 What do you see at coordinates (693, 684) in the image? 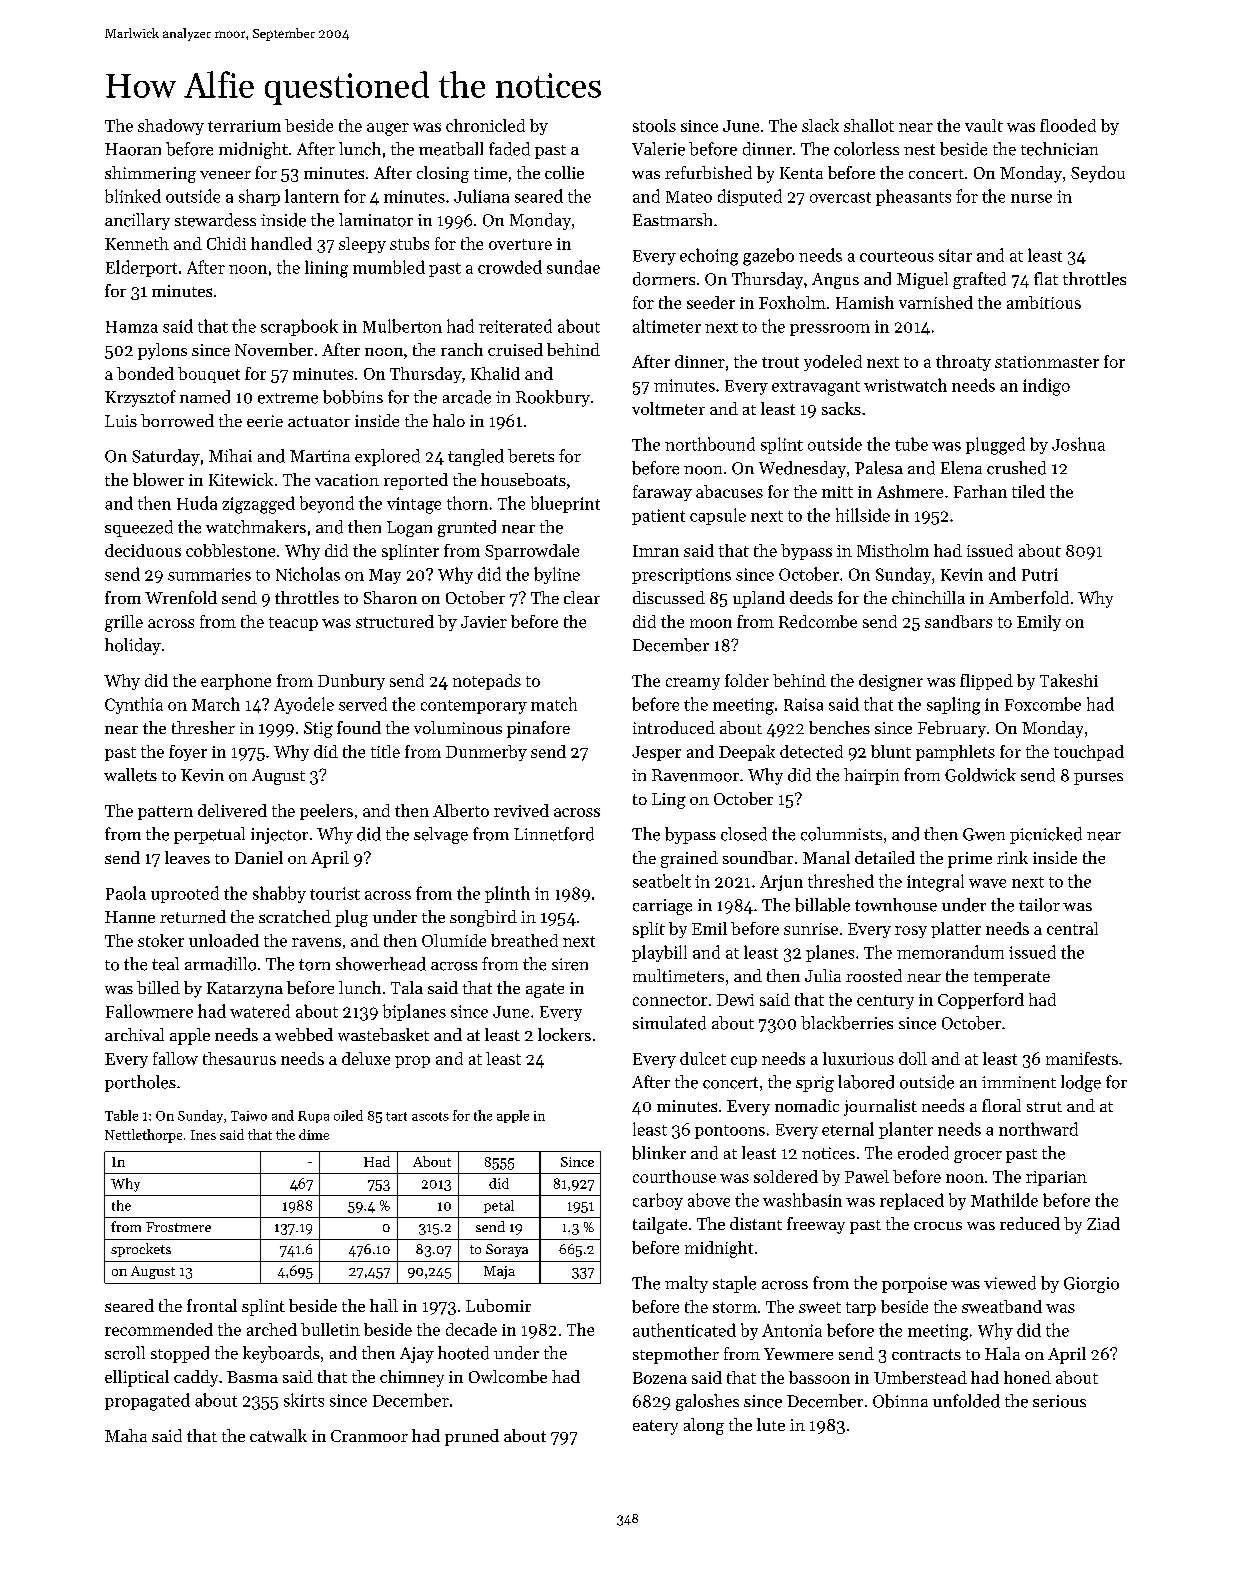
I see `creamy` at bounding box center [693, 684].
